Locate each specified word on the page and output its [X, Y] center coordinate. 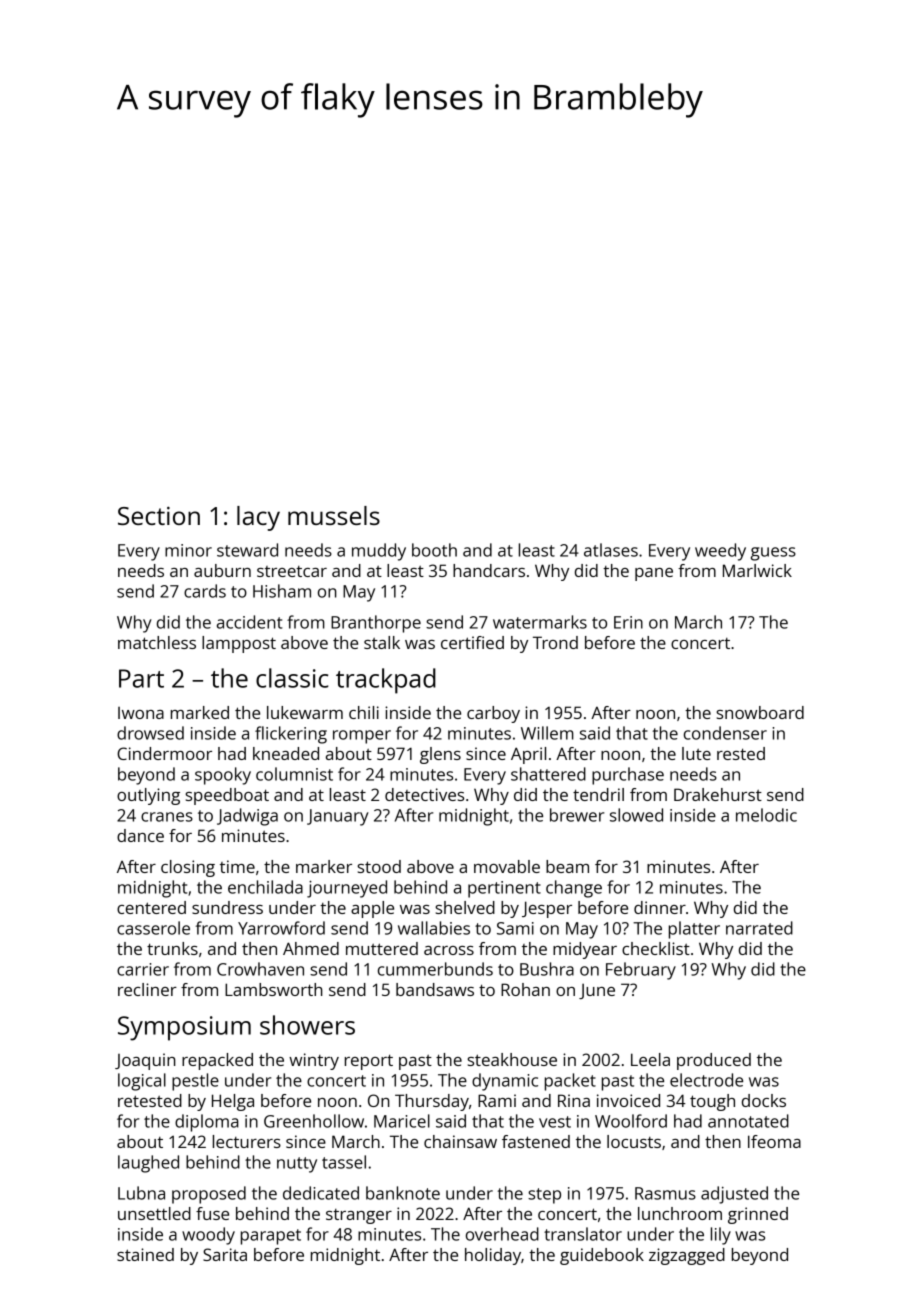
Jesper [547, 909]
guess [773, 554]
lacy [258, 518]
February [641, 971]
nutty [297, 1165]
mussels [334, 515]
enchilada [265, 887]
